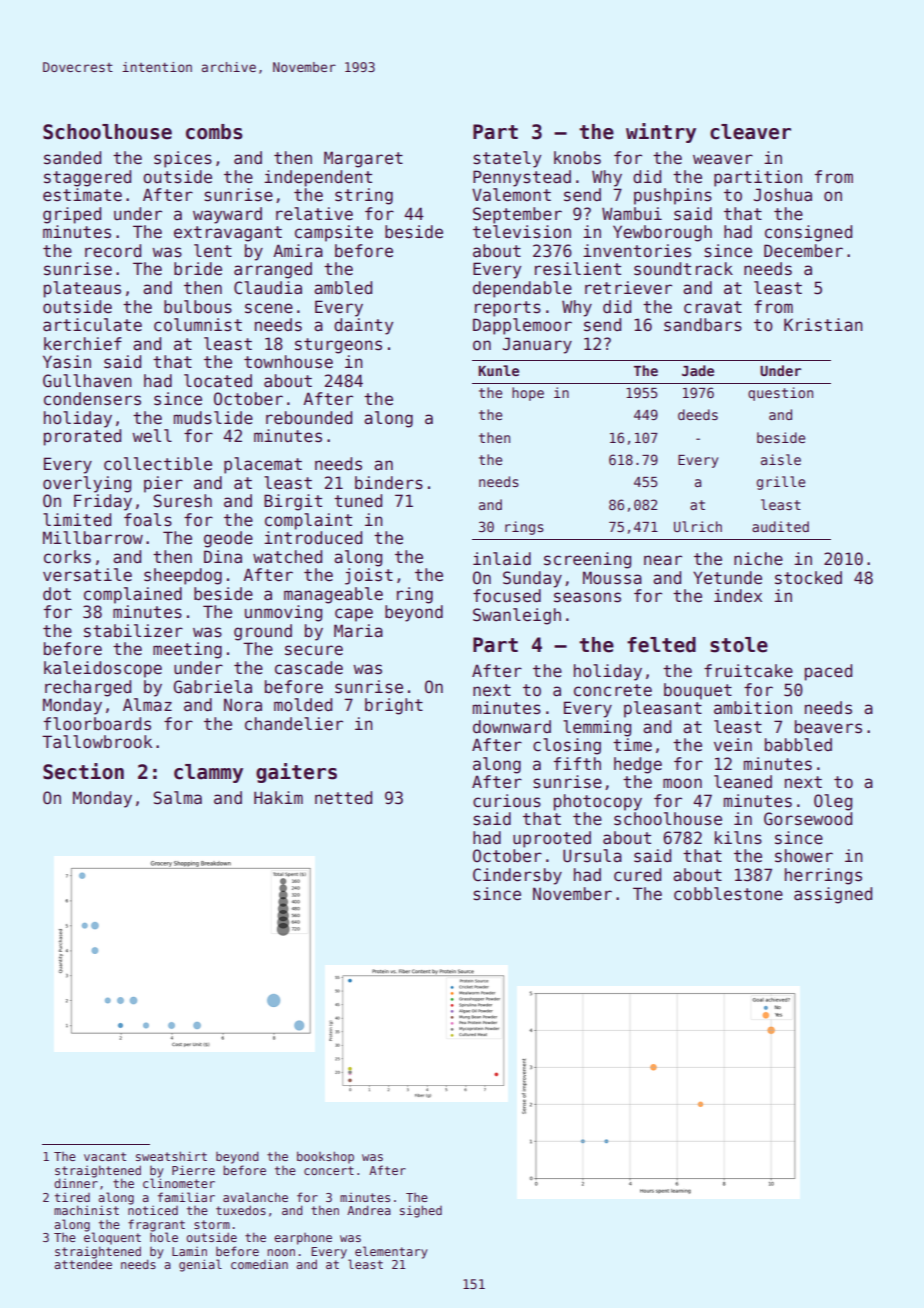 This page has width=924, height=1308. What do you see at coordinates (663, 709) in the page?
I see `pleasant` at bounding box center [663, 709].
